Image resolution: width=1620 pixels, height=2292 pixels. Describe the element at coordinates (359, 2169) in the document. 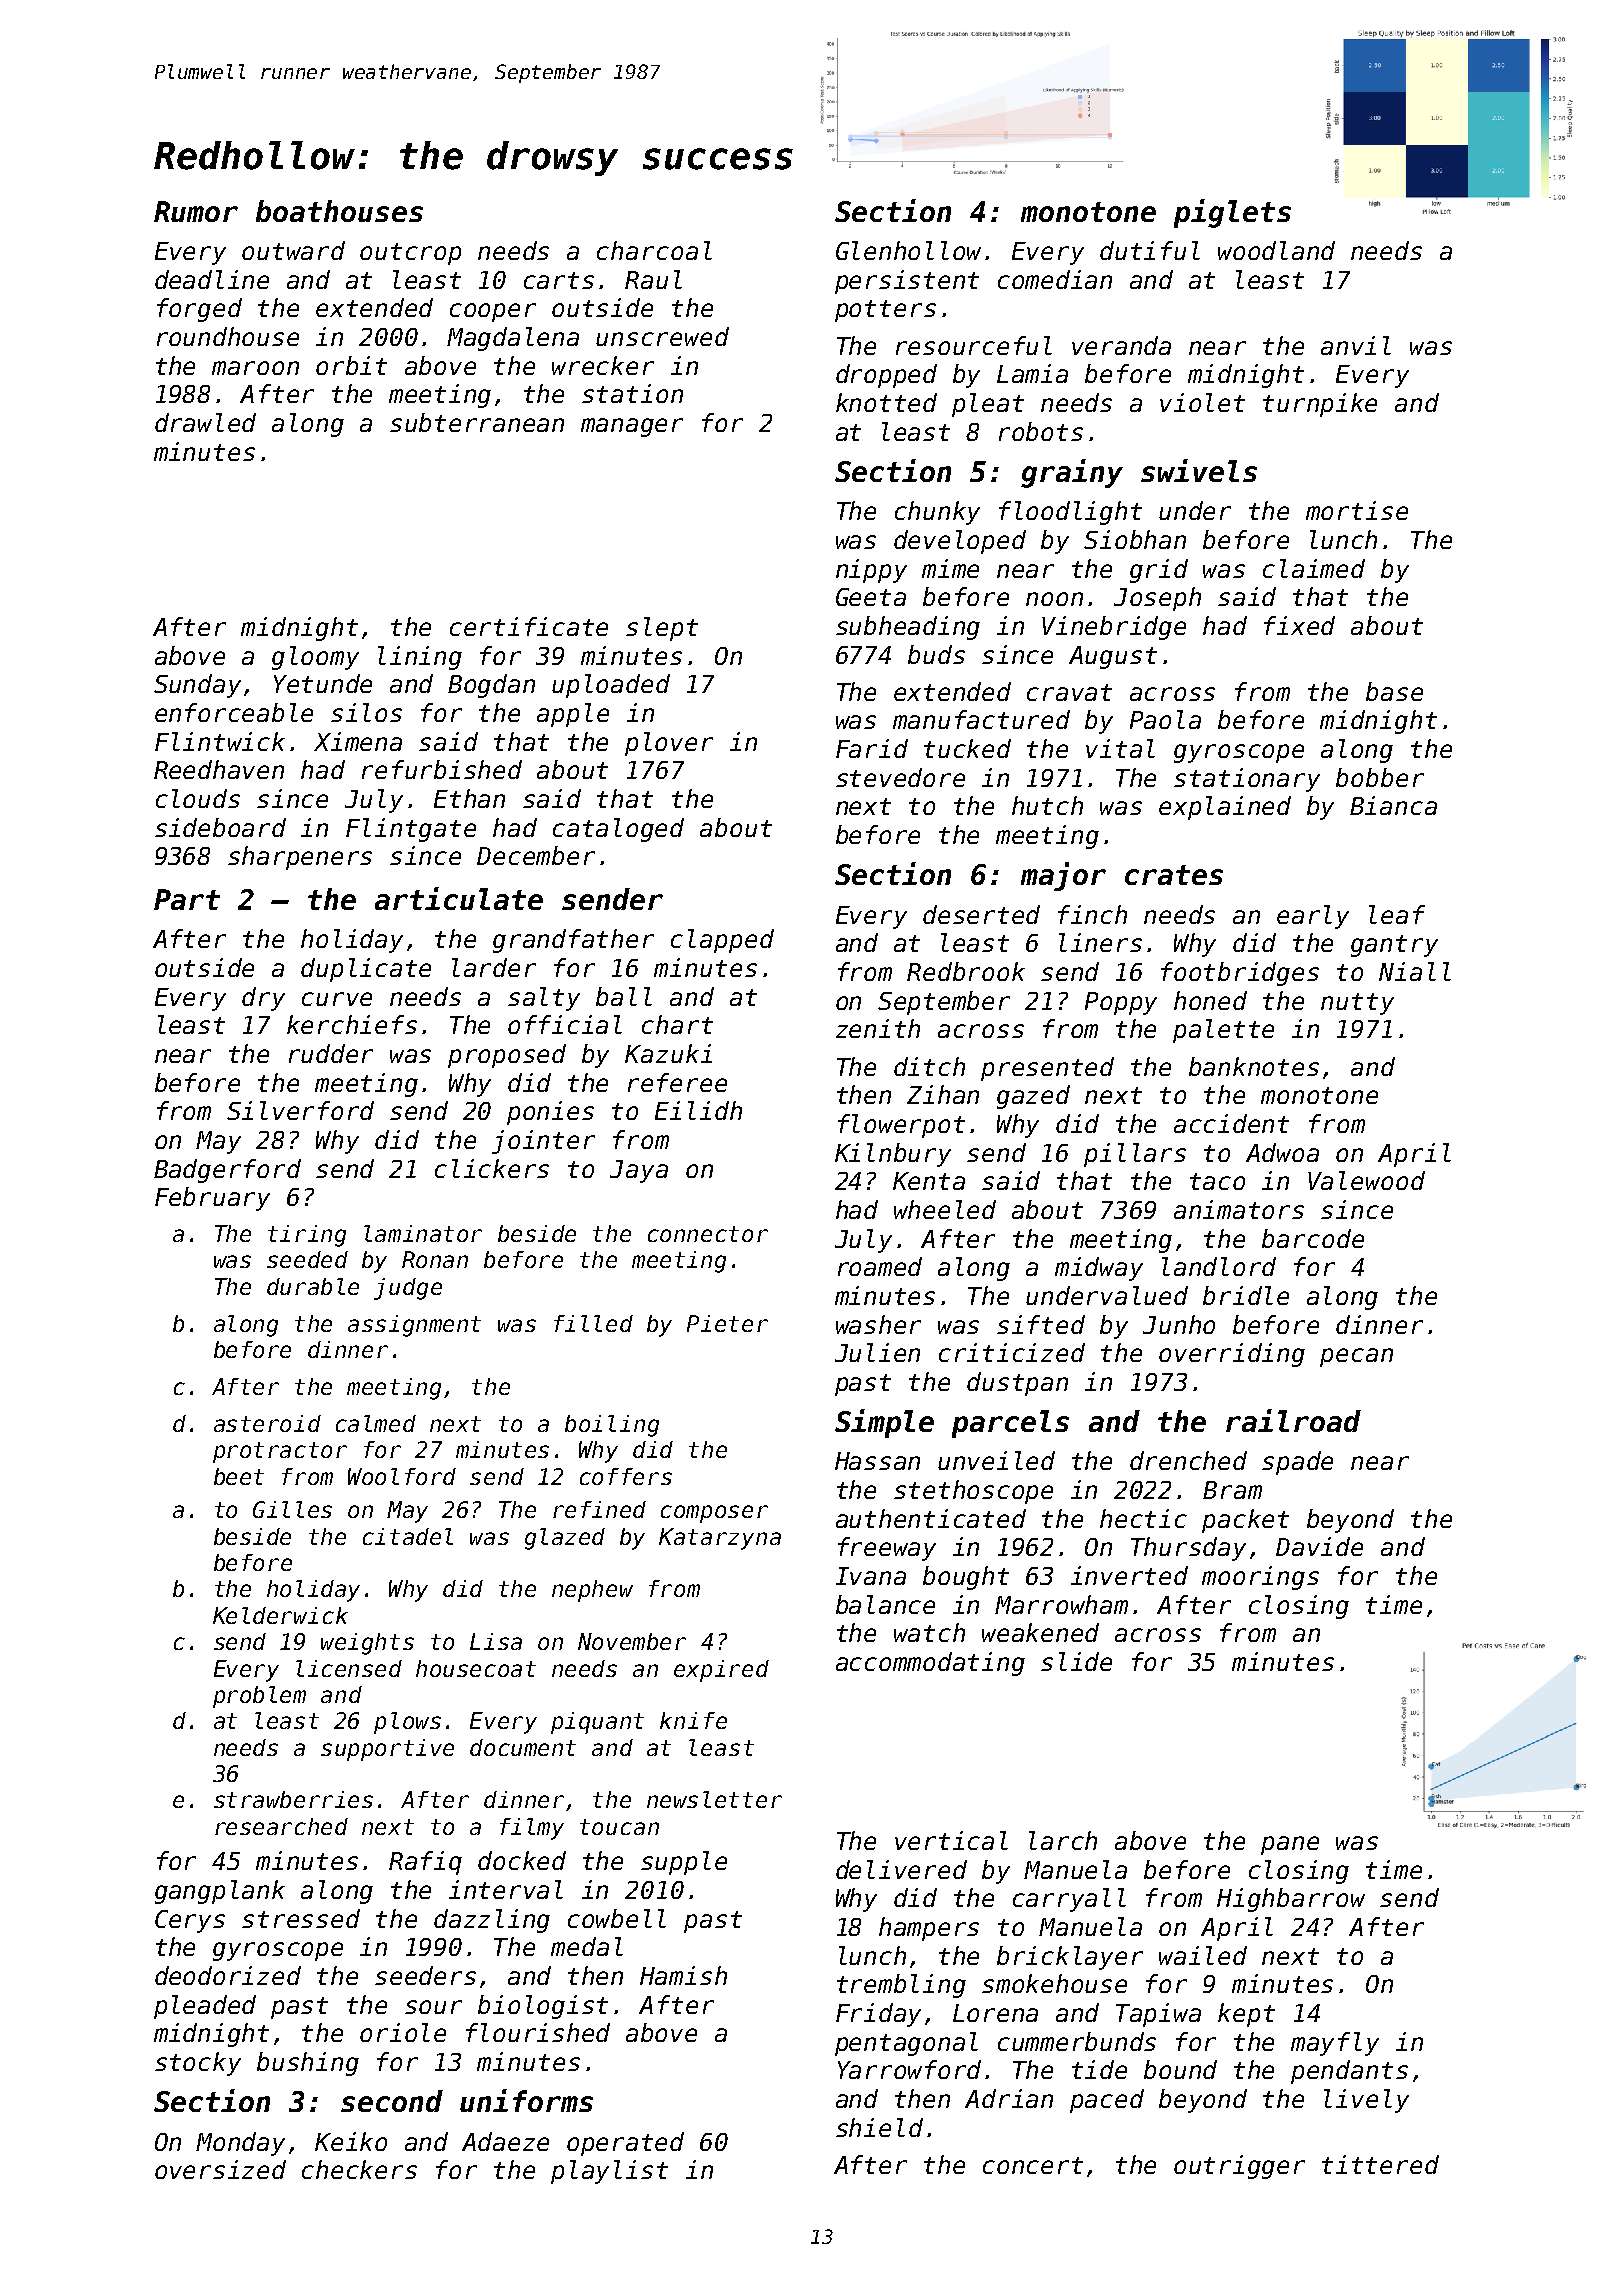

I see `checkers` at that location.
